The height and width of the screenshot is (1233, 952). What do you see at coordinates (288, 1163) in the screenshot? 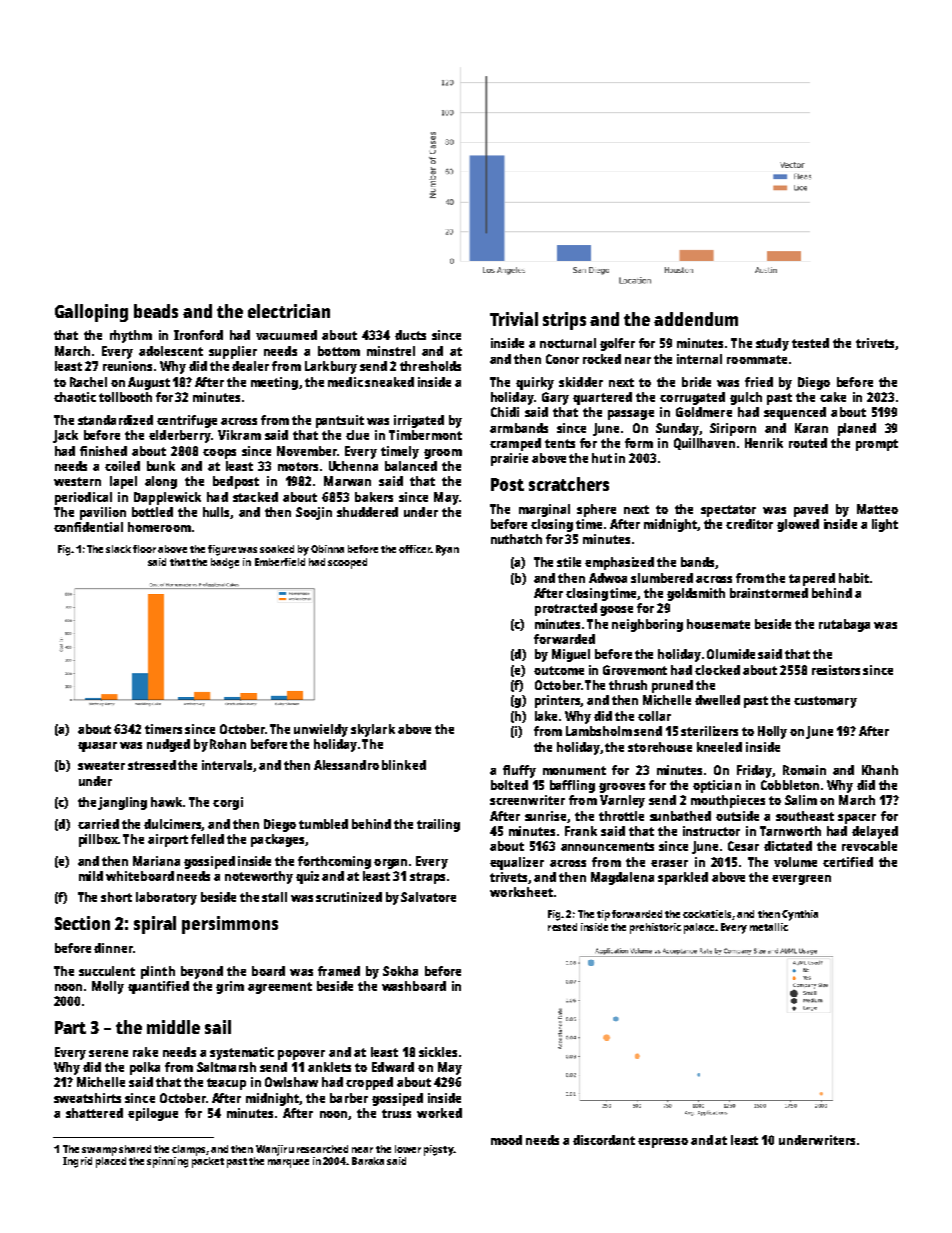
I see `marquee` at bounding box center [288, 1163].
